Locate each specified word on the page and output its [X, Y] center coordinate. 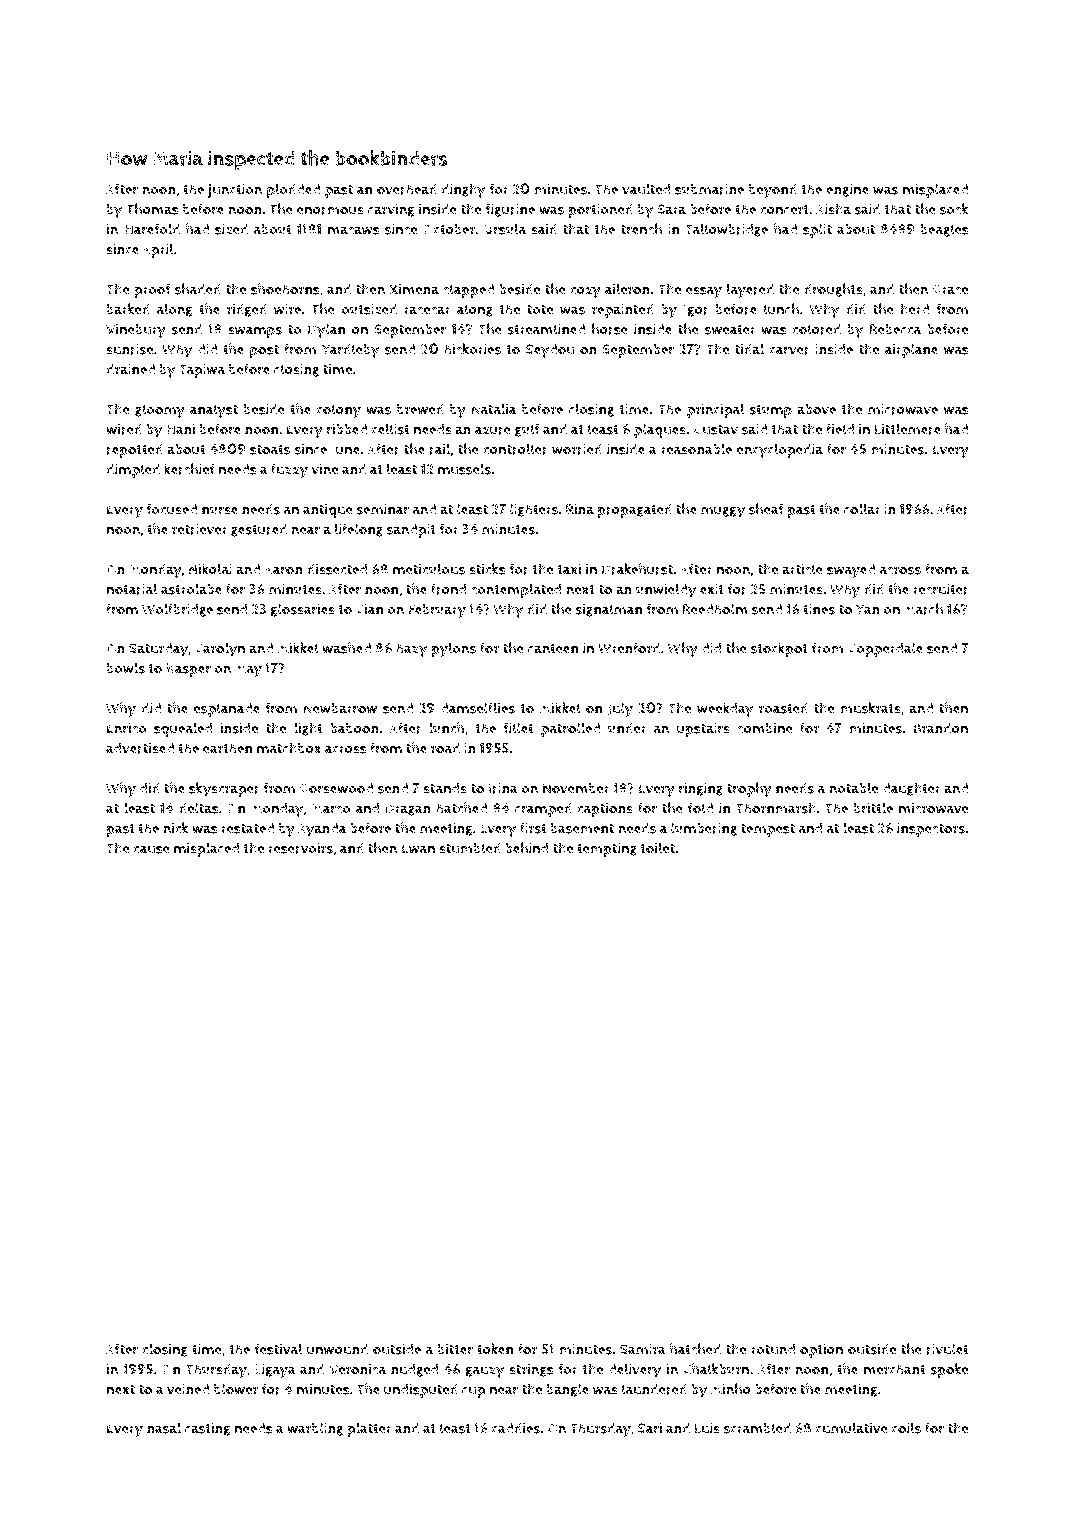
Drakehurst [637, 569]
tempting [607, 850]
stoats [270, 450]
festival [278, 1349]
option [821, 1351]
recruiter [941, 589]
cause [151, 849]
